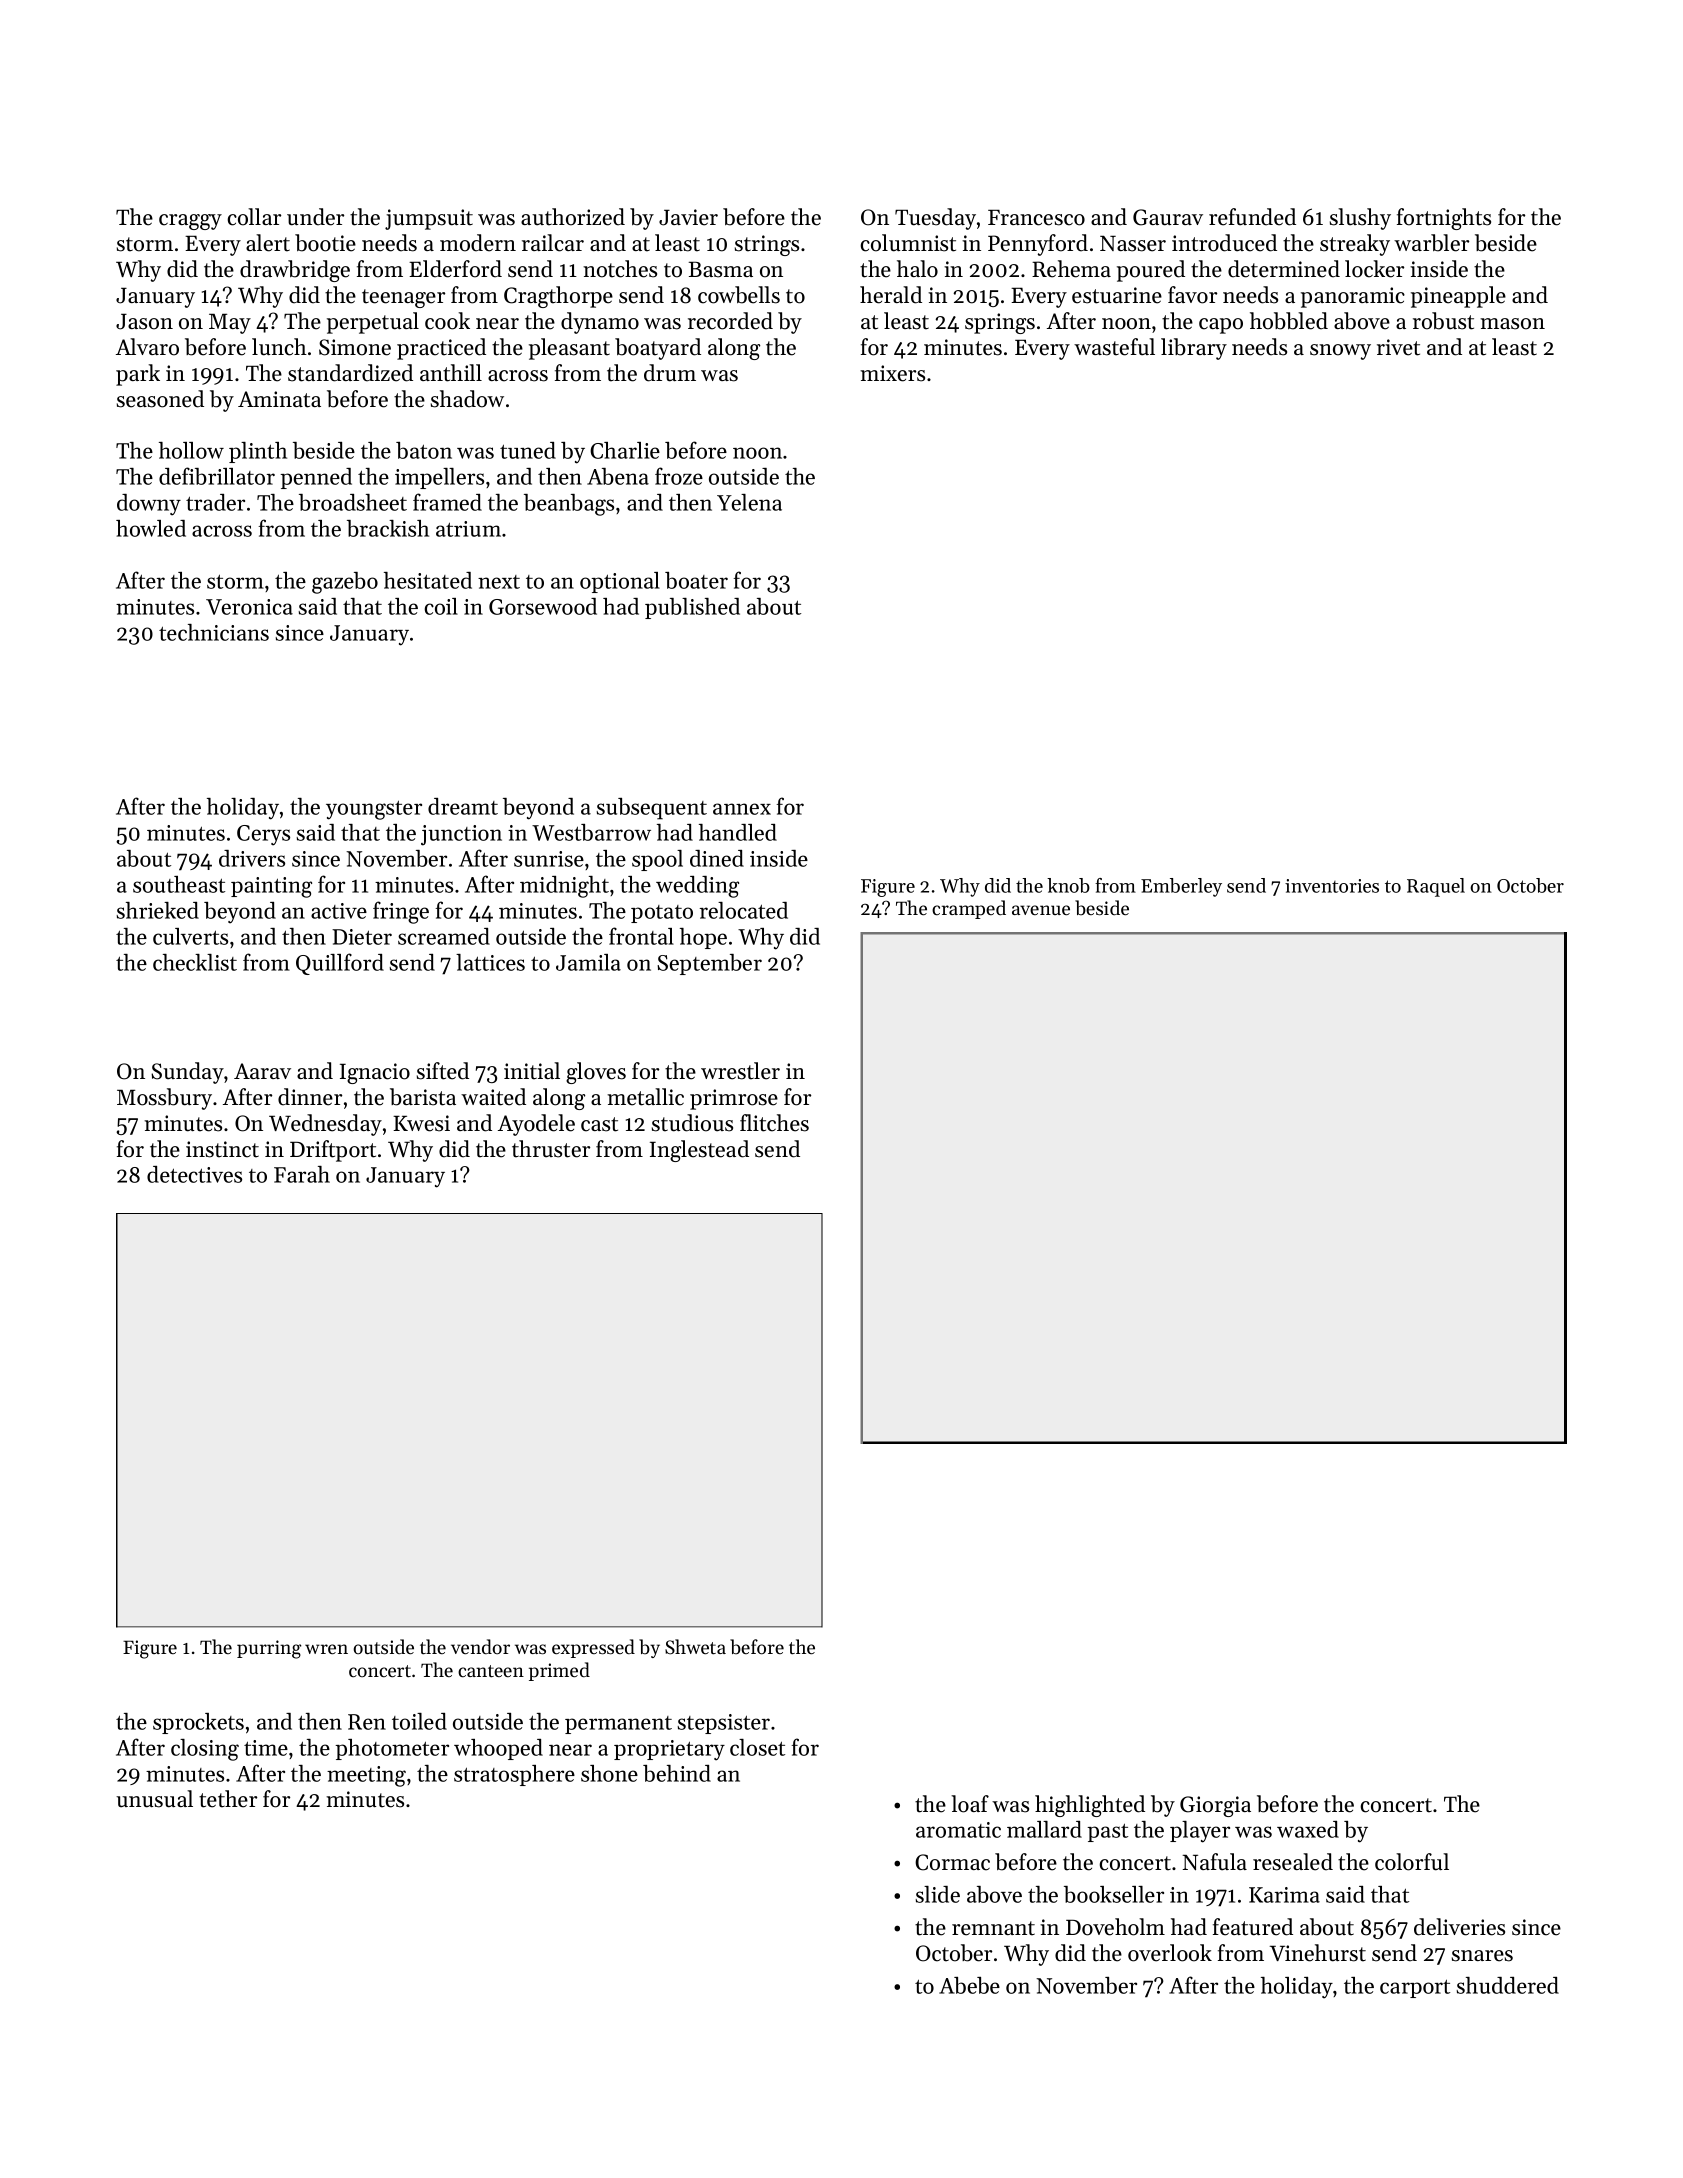  What do you see at coordinates (144, 322) in the screenshot?
I see `Jason` at bounding box center [144, 322].
